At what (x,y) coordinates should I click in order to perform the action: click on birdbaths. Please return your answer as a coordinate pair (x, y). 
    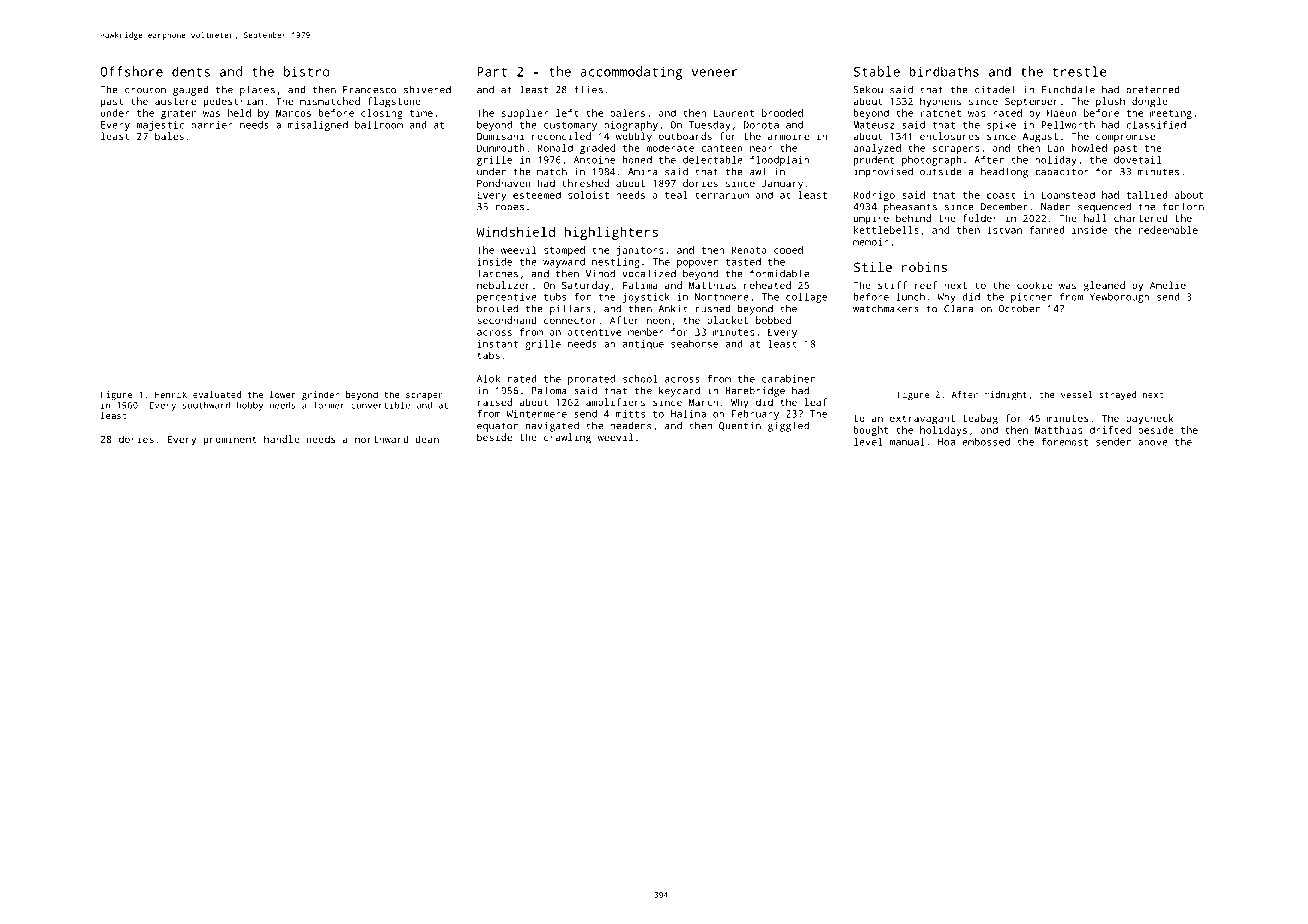
    Looking at the image, I should click on (944, 71).
